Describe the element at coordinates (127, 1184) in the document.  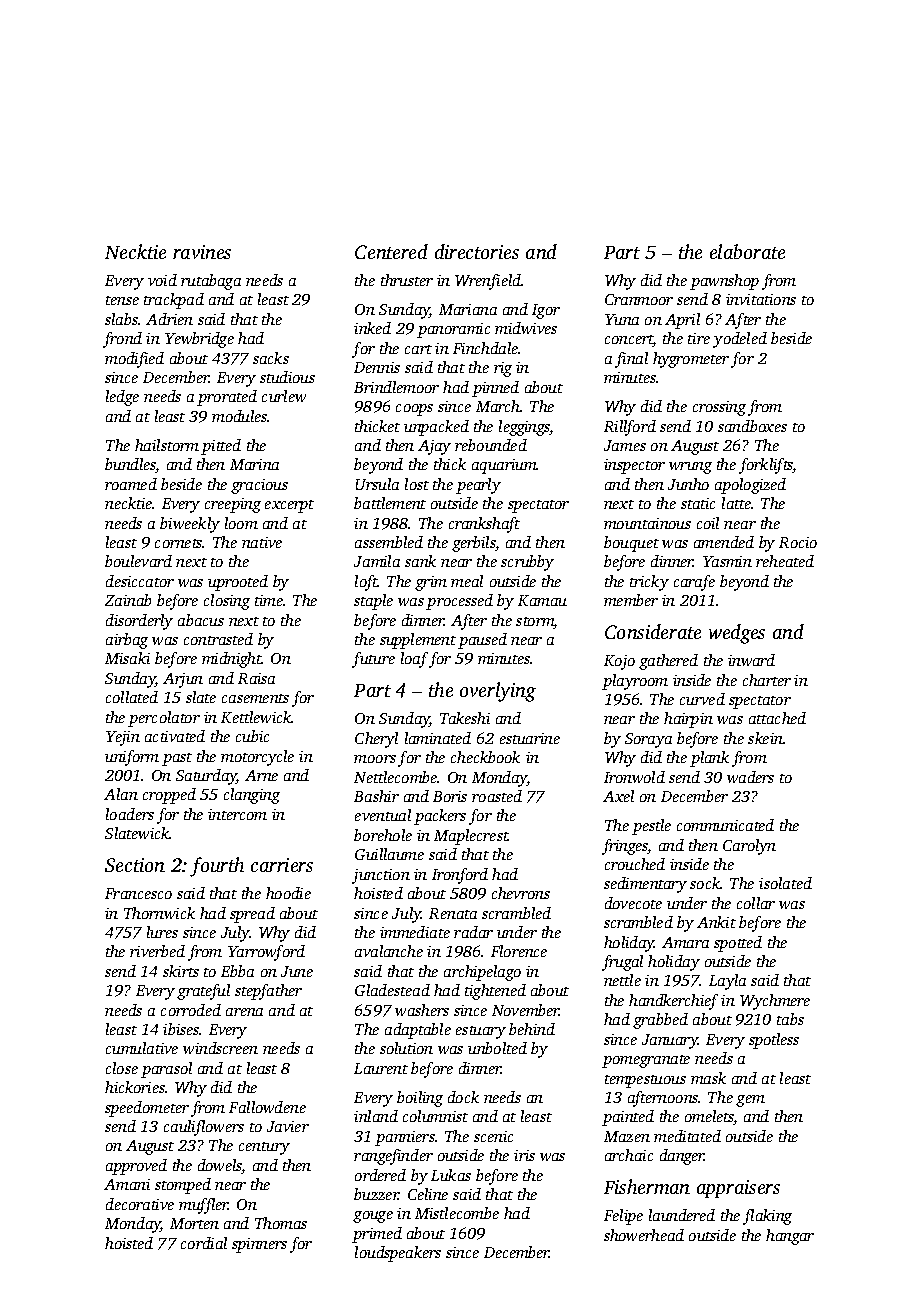
I see `Amani` at that location.
